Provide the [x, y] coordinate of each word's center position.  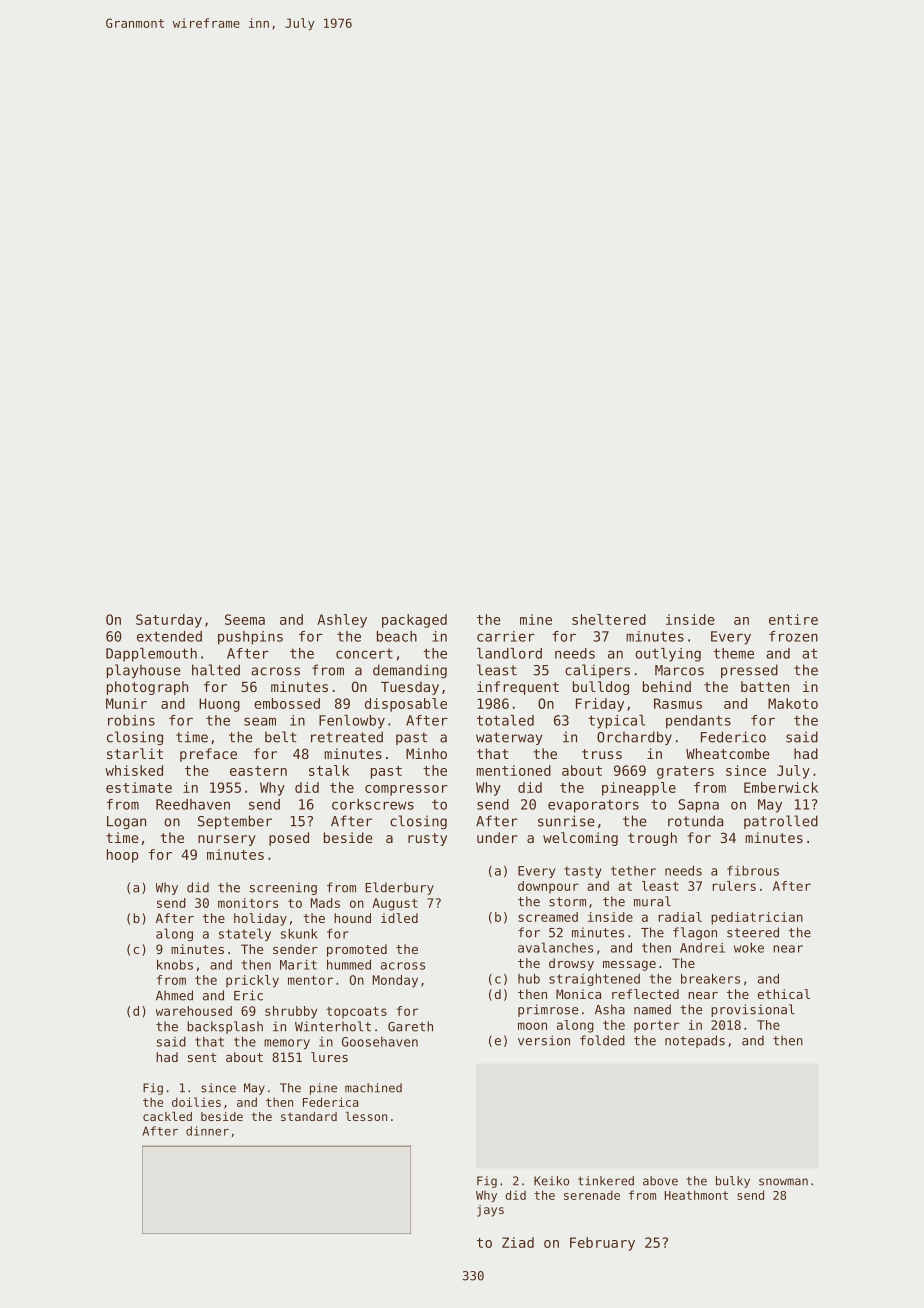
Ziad [518, 1242]
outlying [668, 655]
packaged [414, 621]
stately [245, 934]
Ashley [342, 621]
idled [399, 918]
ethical [784, 994]
